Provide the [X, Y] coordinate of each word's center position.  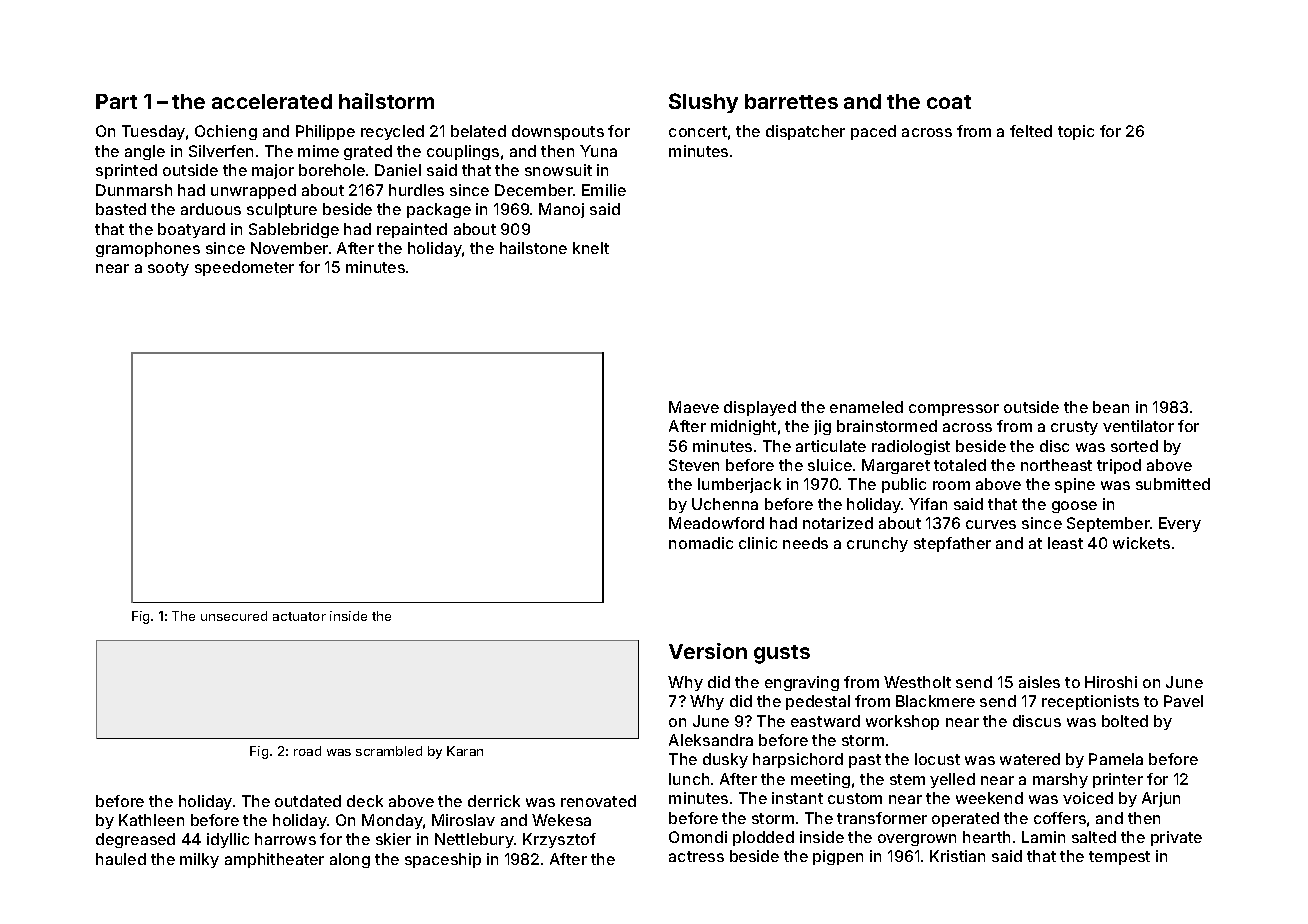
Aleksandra [711, 740]
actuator [299, 616]
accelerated [272, 101]
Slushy [703, 103]
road [307, 751]
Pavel [1183, 701]
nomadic [701, 543]
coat [949, 102]
